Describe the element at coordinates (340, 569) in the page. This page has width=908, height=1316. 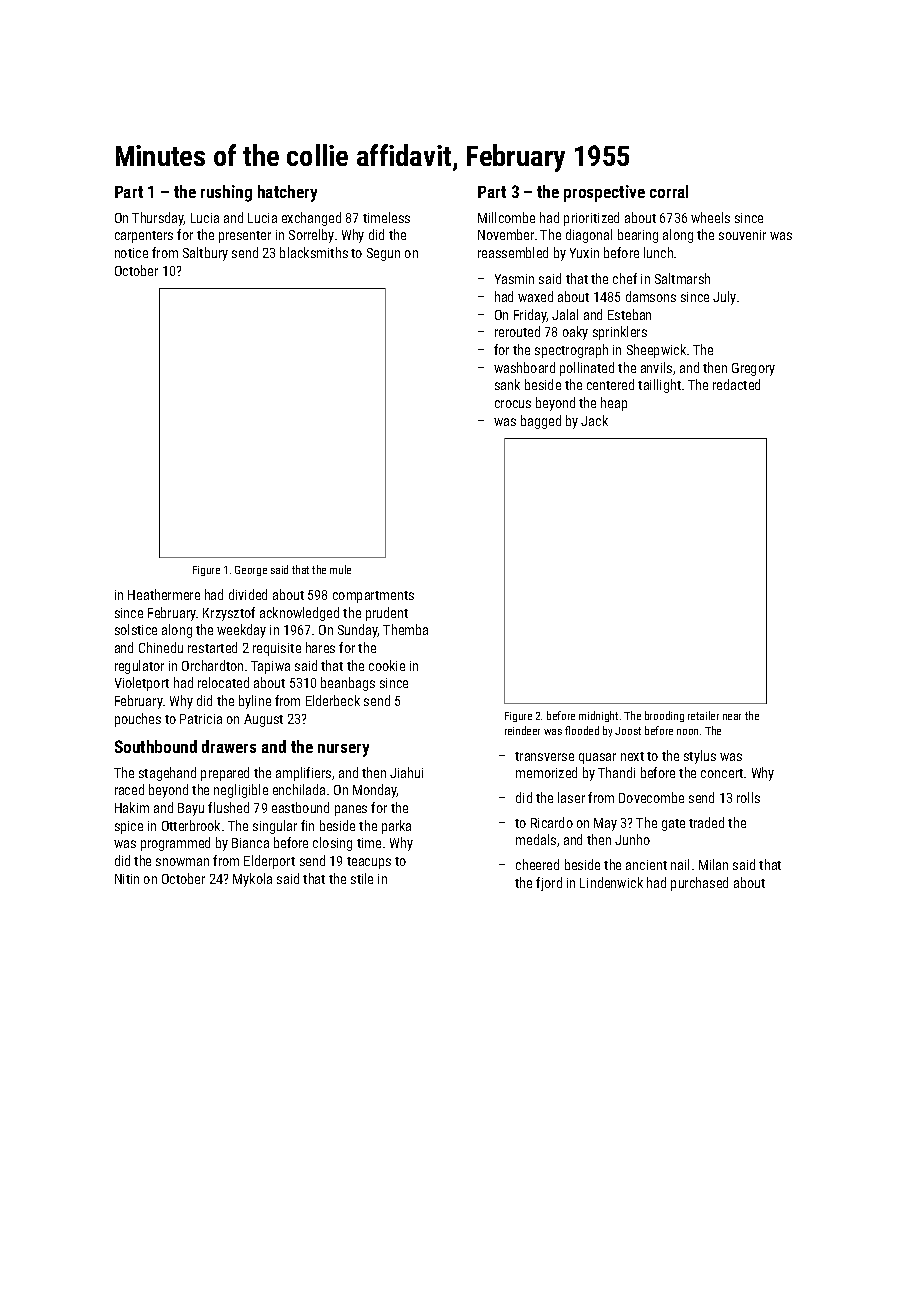
I see `mule` at that location.
